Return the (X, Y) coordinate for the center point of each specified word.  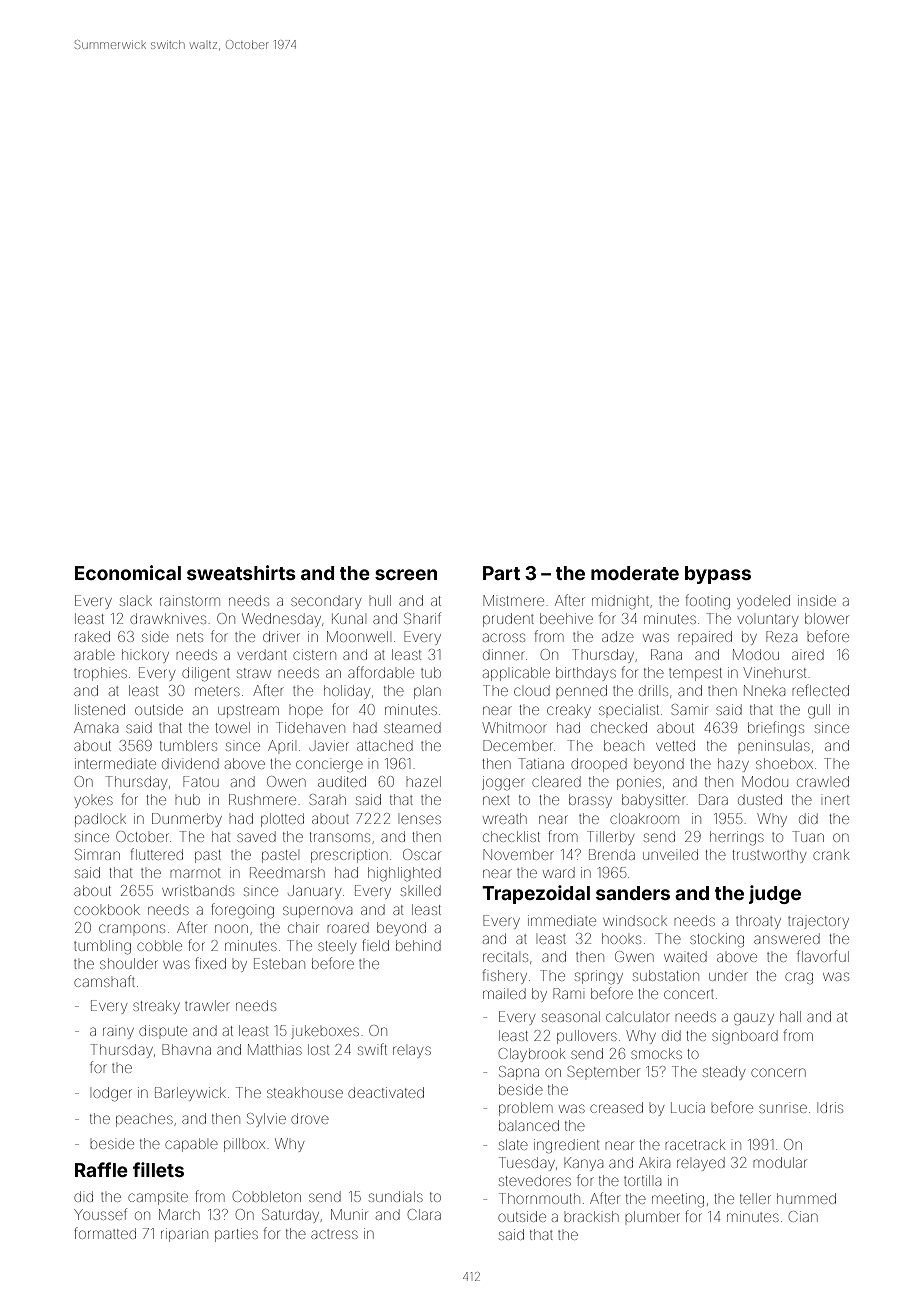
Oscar (422, 854)
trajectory (818, 922)
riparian (184, 1235)
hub (187, 799)
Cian (803, 1216)
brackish (591, 1216)
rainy (118, 1033)
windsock (635, 920)
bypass (718, 575)
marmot (195, 873)
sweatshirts (241, 572)
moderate (635, 573)
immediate (562, 920)
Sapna (519, 1073)
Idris (831, 1107)
